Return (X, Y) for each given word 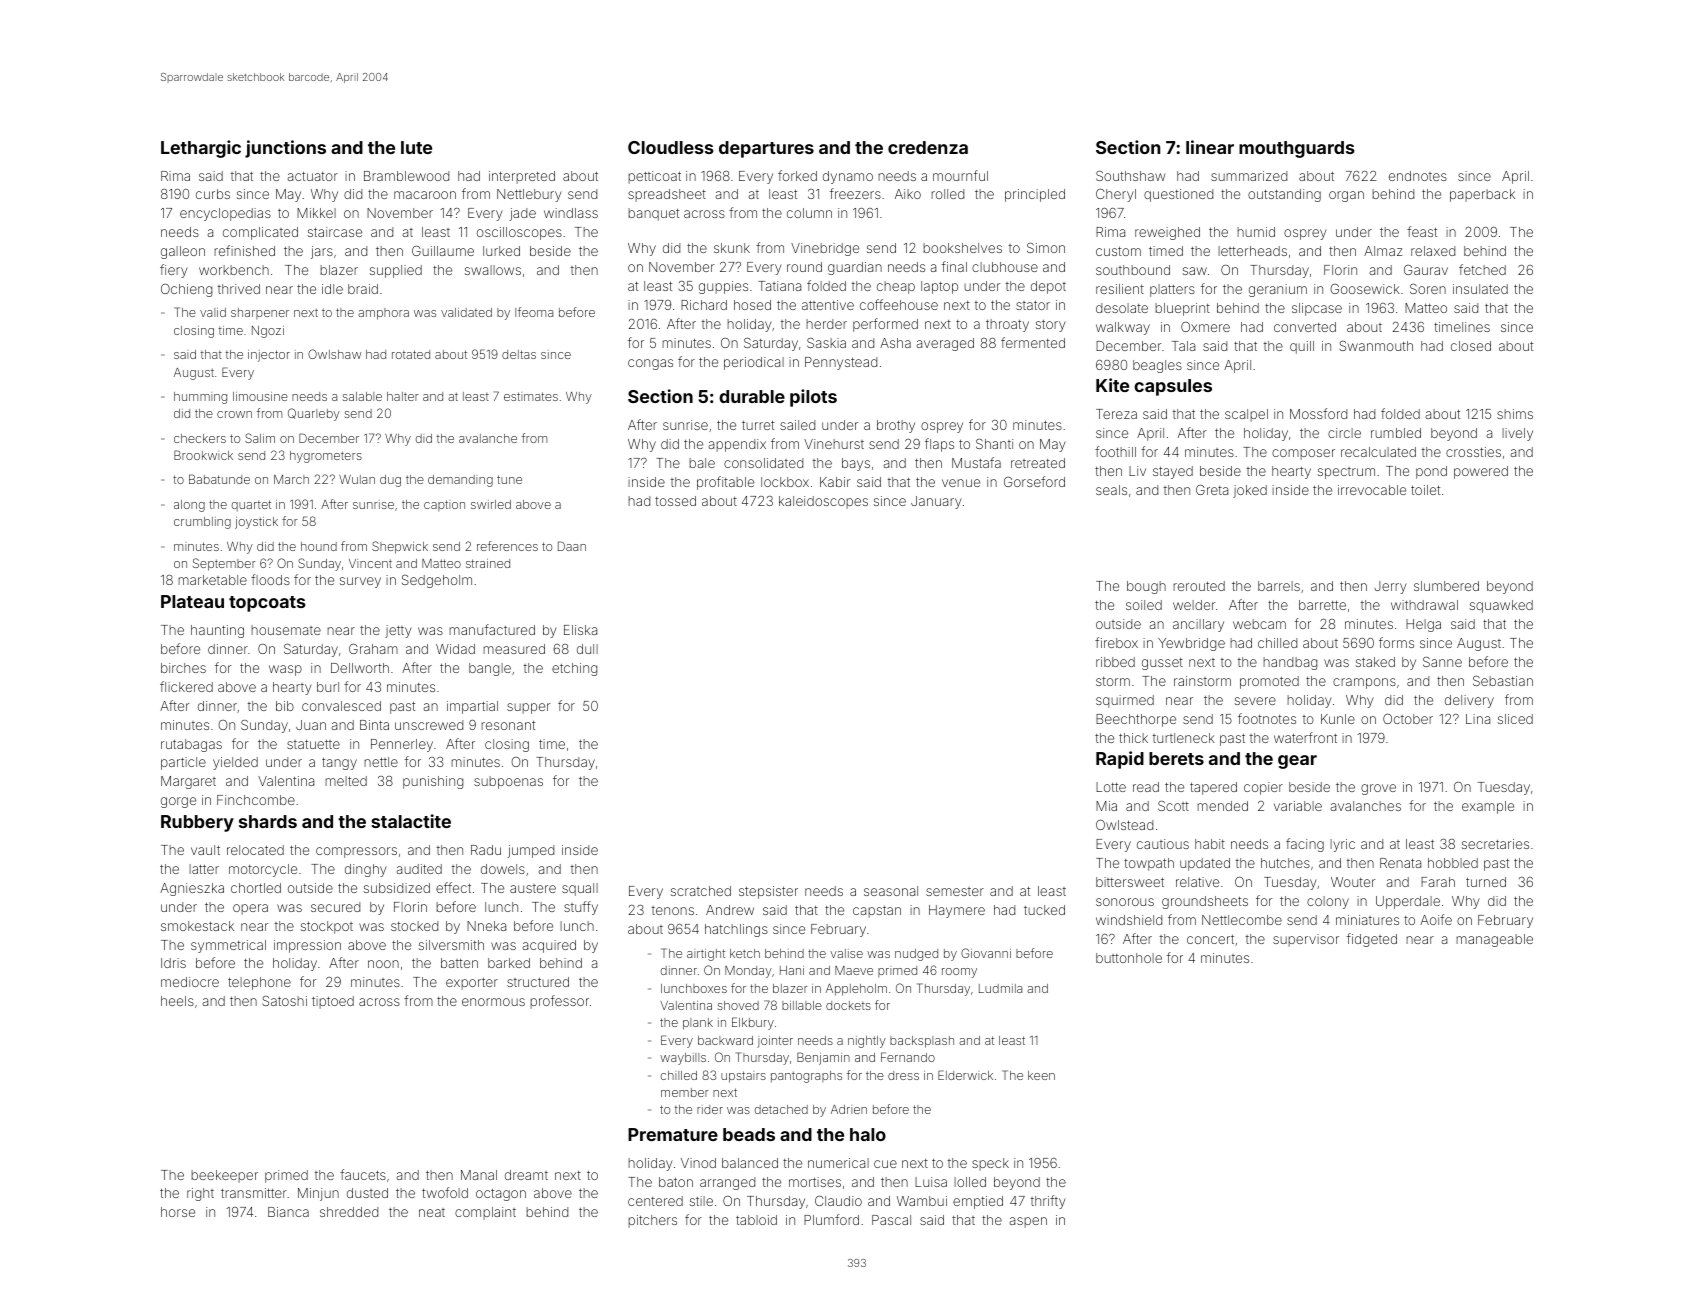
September (224, 564)
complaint (485, 1213)
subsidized (397, 888)
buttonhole (1129, 958)
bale (702, 463)
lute (416, 147)
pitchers (652, 1221)
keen (1041, 1075)
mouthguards (1296, 149)
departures (766, 149)
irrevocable (1372, 490)
